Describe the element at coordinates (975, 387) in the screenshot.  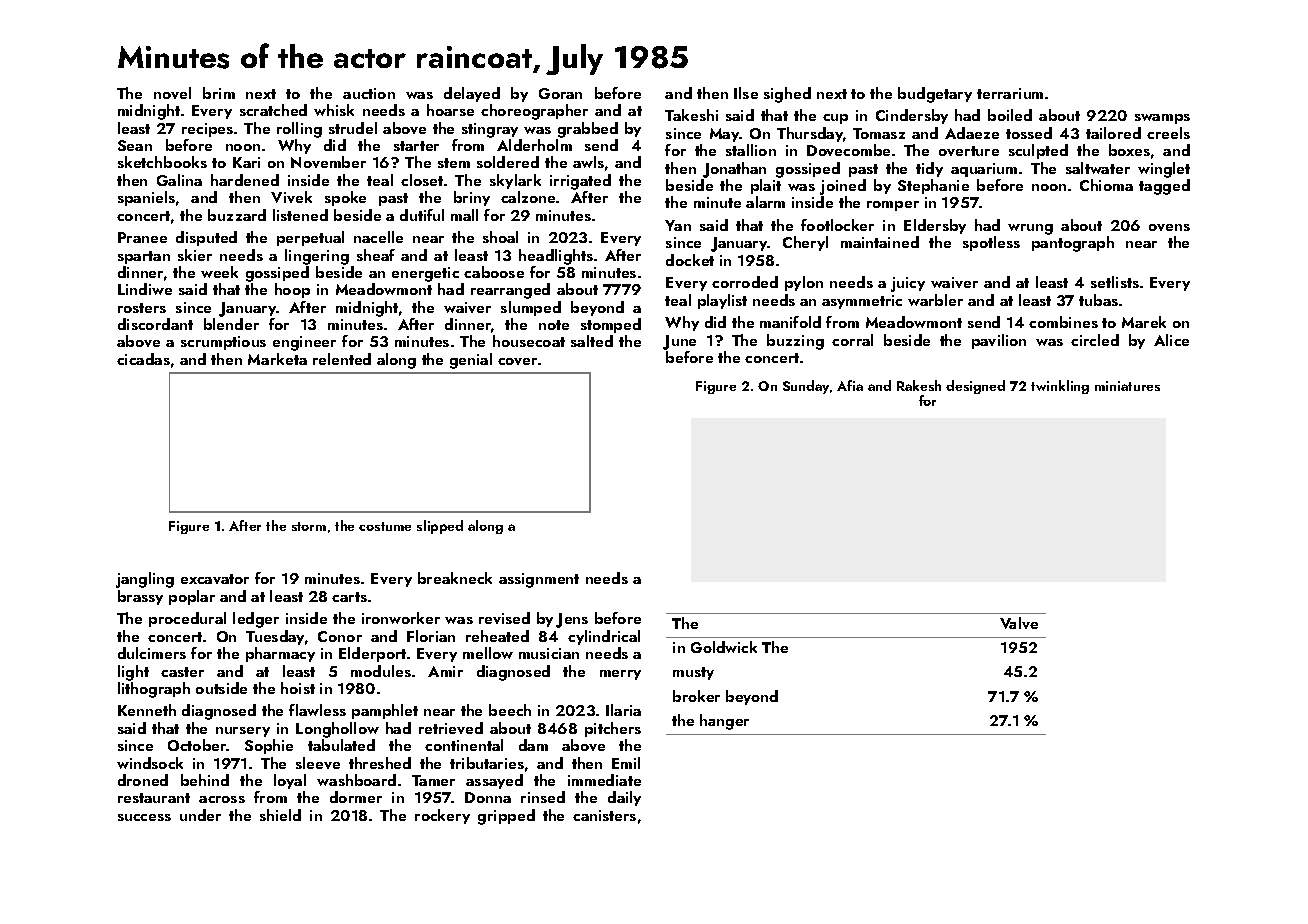
I see `designed` at that location.
